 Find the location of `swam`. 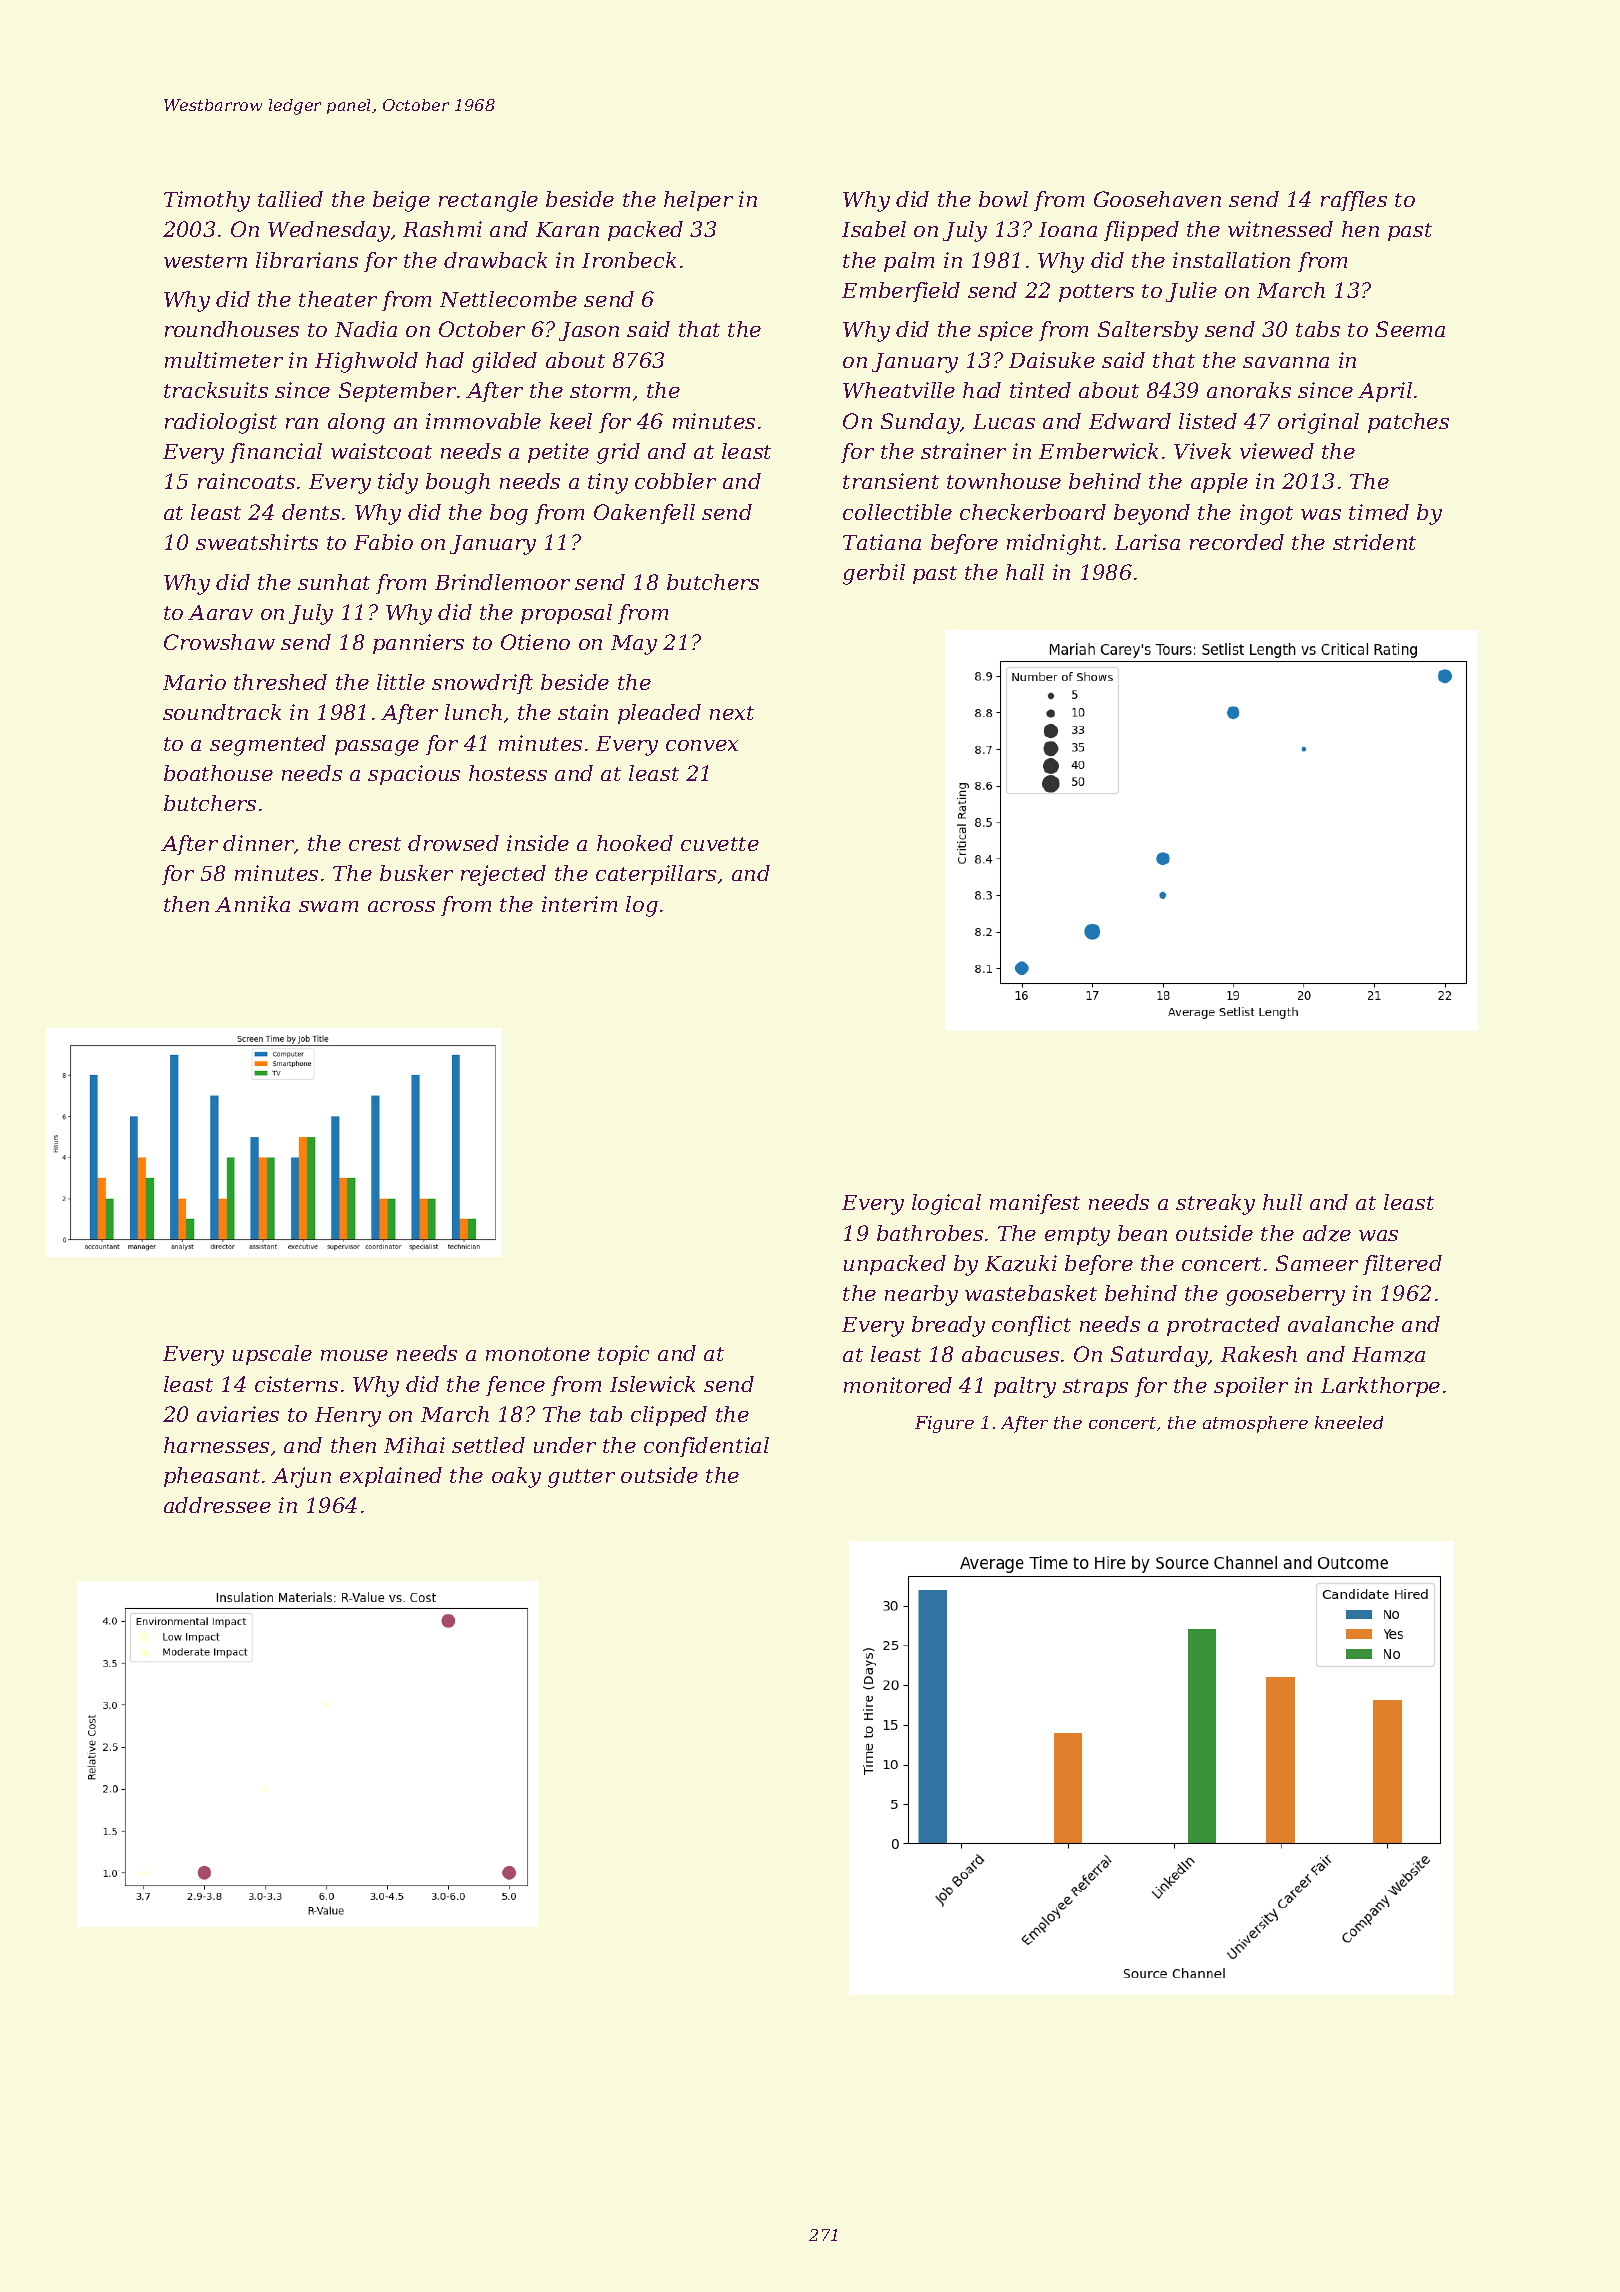

swam is located at coordinates (328, 906).
